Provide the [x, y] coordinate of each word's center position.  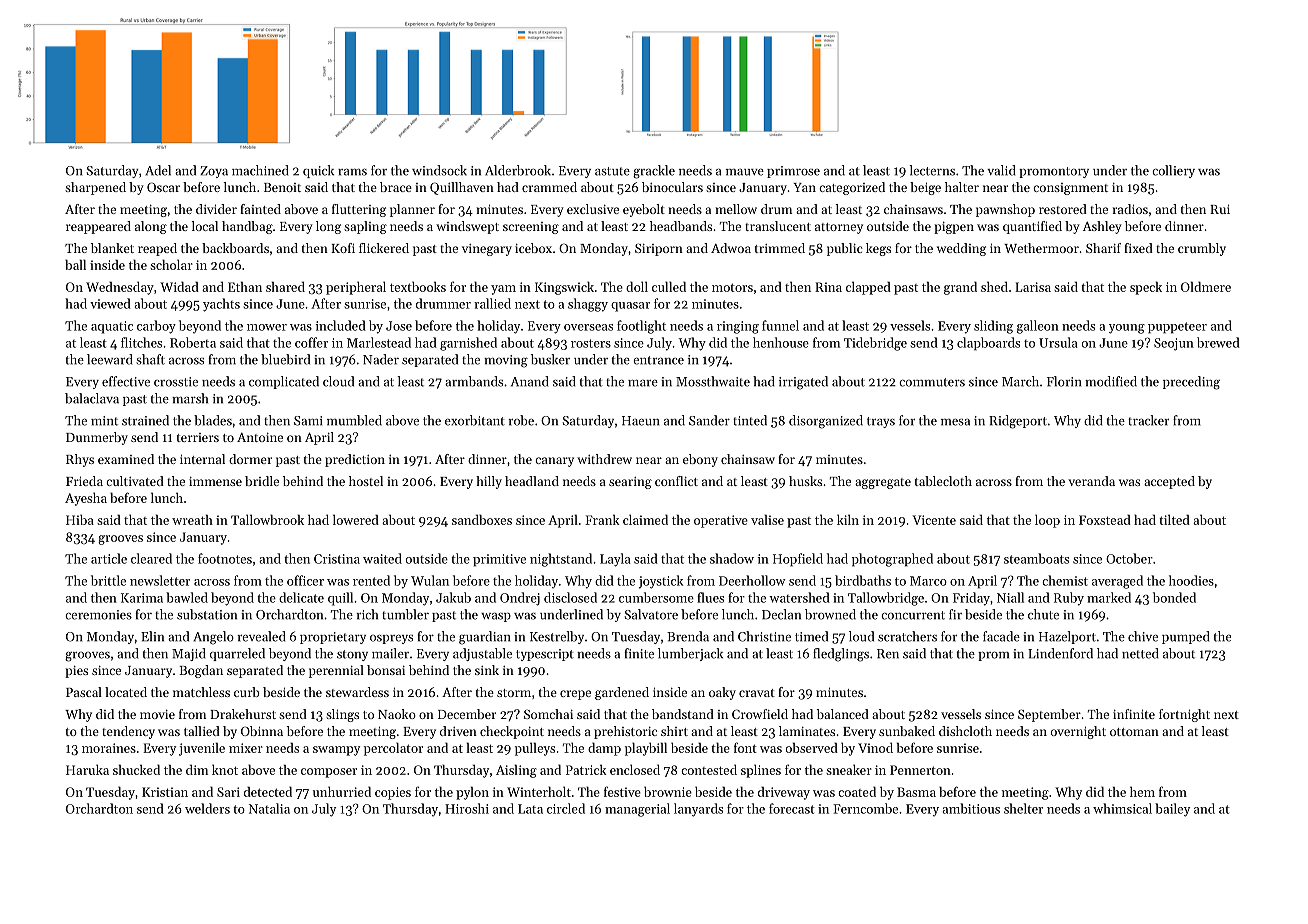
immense [215, 481]
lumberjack [690, 654]
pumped [1186, 637]
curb [247, 692]
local [204, 226]
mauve [745, 172]
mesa [955, 422]
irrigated [803, 383]
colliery [1173, 171]
